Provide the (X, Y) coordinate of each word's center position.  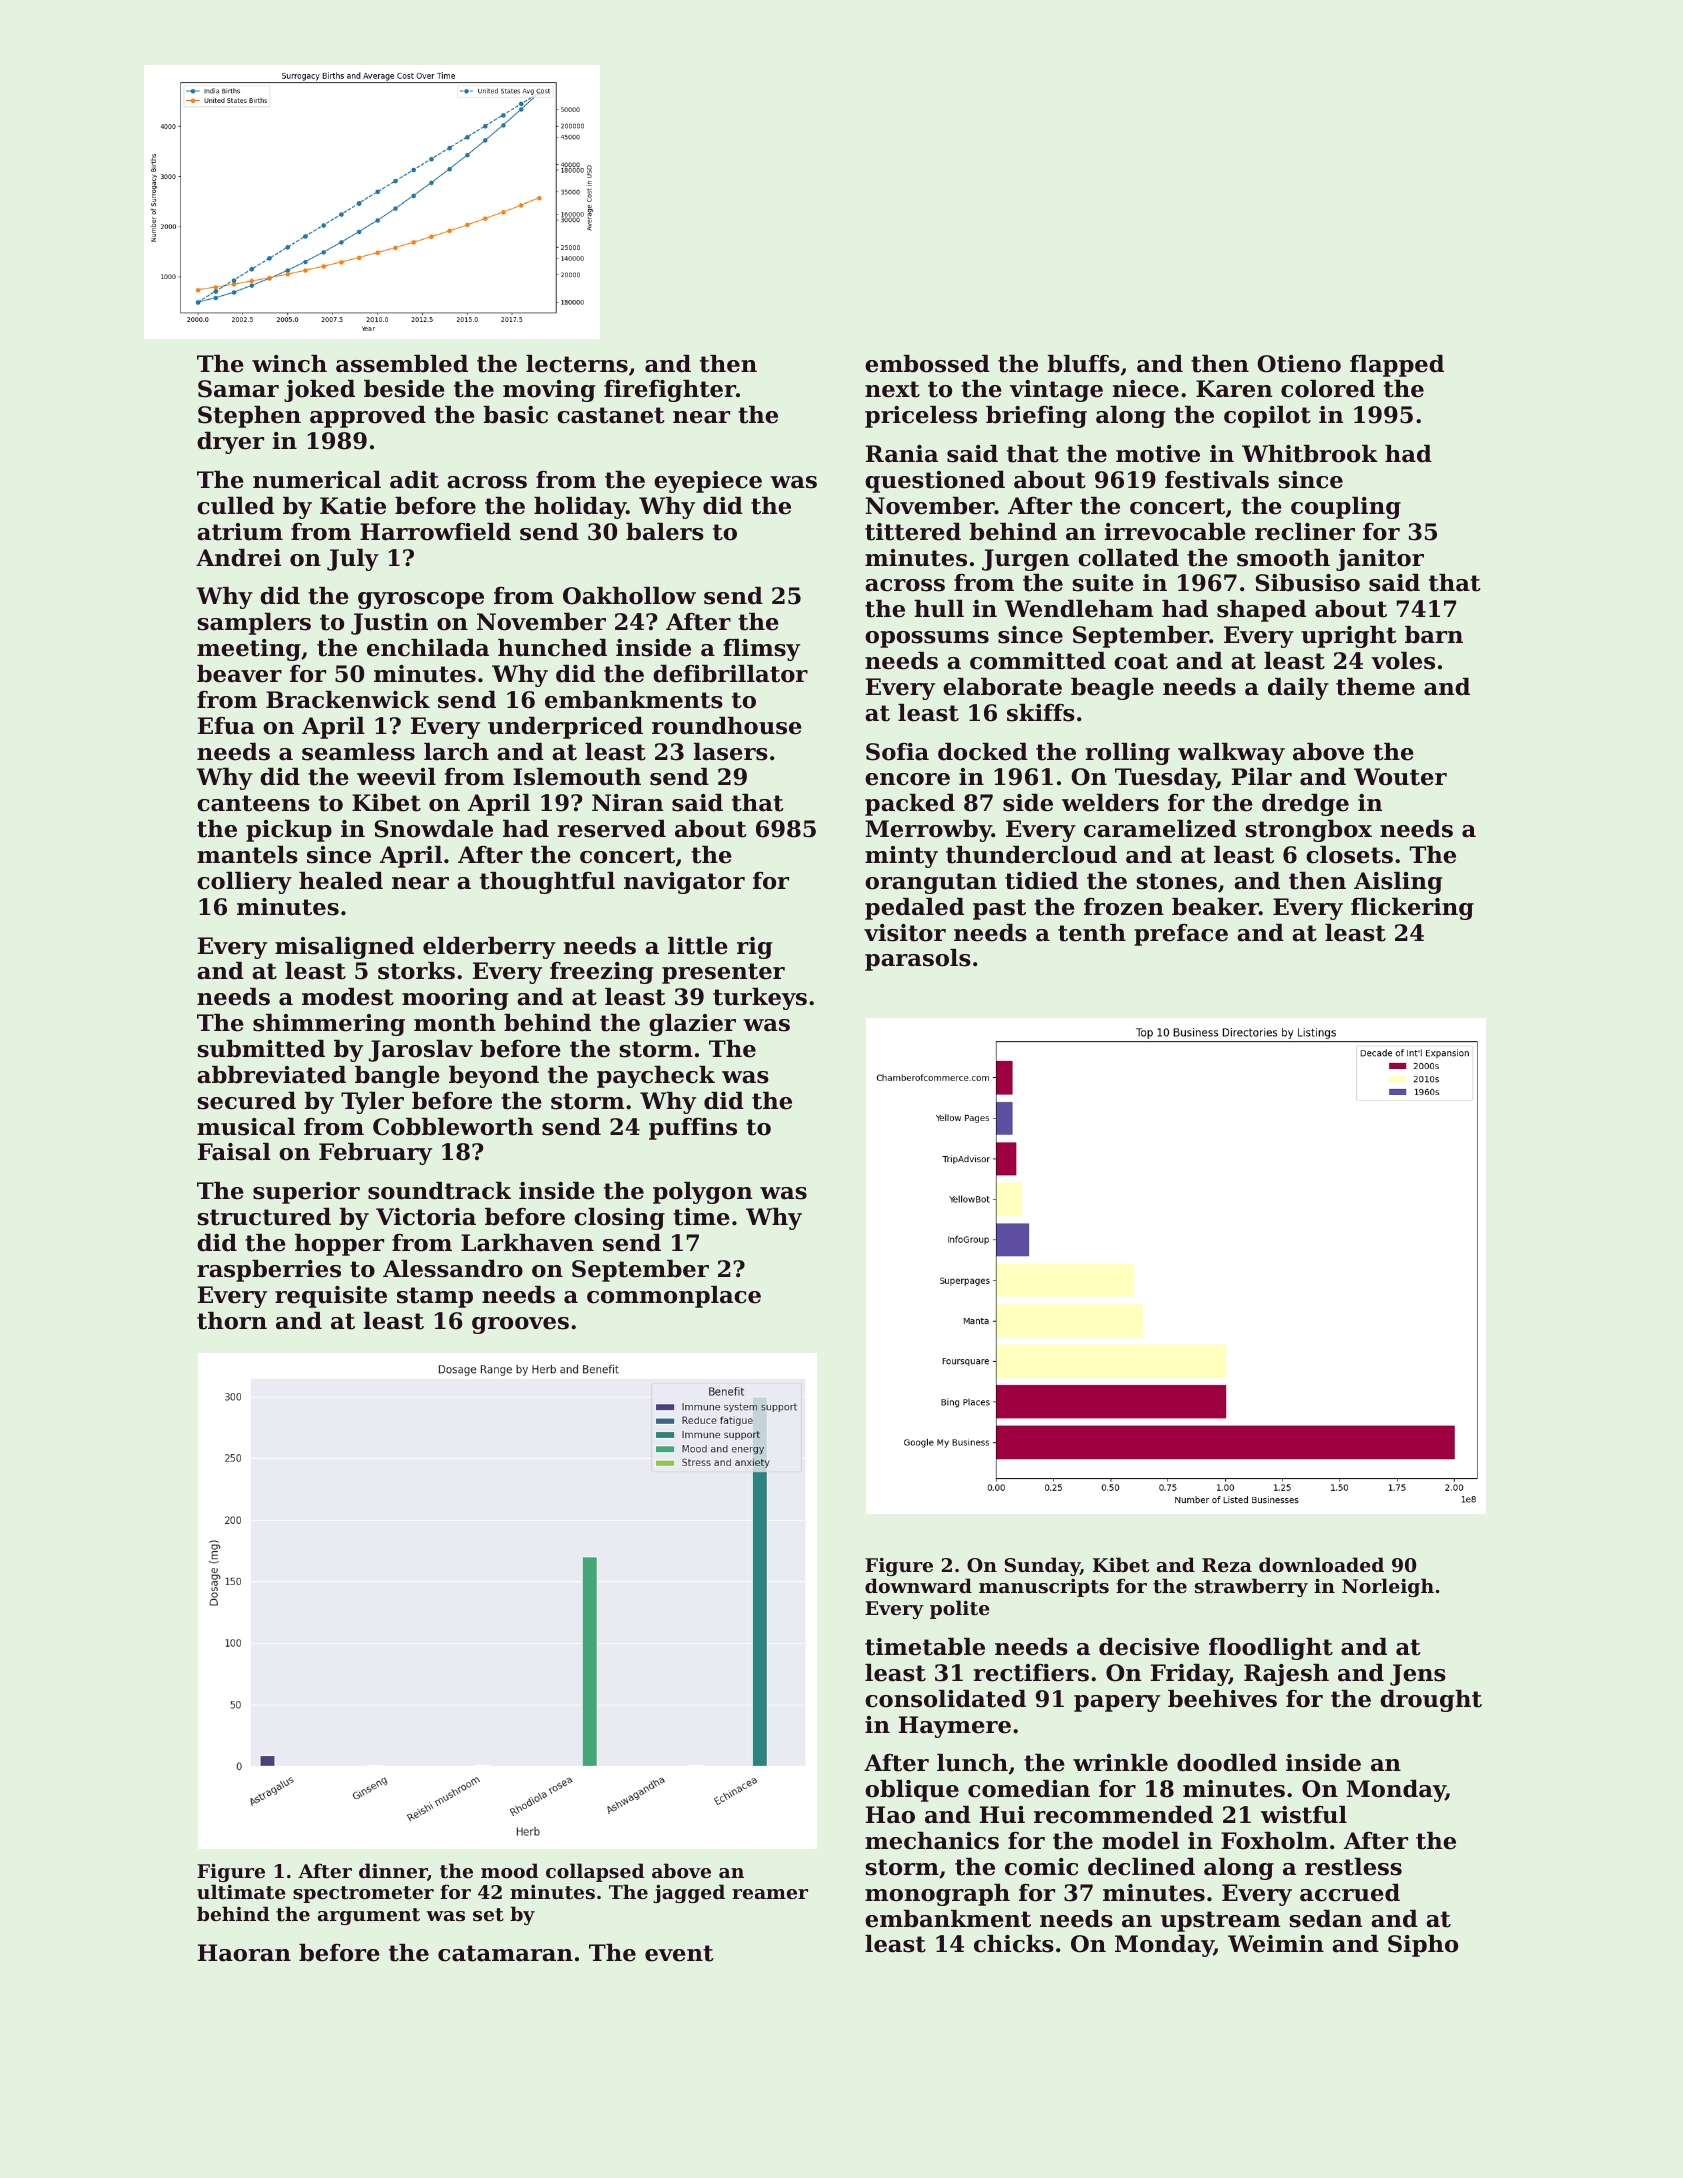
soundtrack (439, 1191)
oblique (912, 1791)
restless (1353, 1867)
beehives (1222, 1699)
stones (1176, 881)
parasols (918, 960)
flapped (1397, 366)
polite (960, 1609)
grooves (520, 1325)
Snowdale (434, 829)
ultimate (241, 1892)
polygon (702, 1193)
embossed (927, 364)
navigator (684, 883)
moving (549, 391)
